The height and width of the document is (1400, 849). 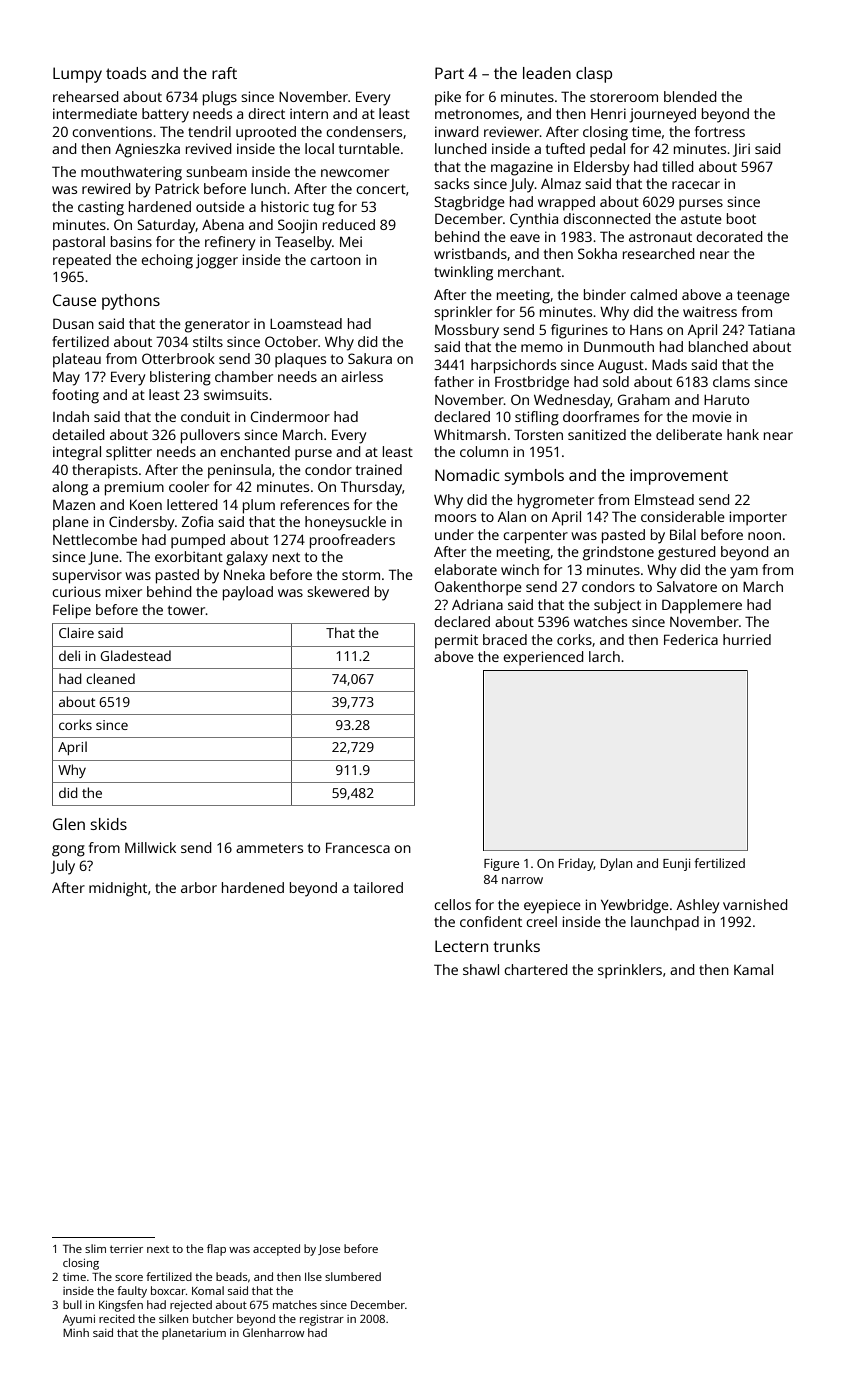 What do you see at coordinates (224, 73) in the document?
I see `raft` at bounding box center [224, 73].
